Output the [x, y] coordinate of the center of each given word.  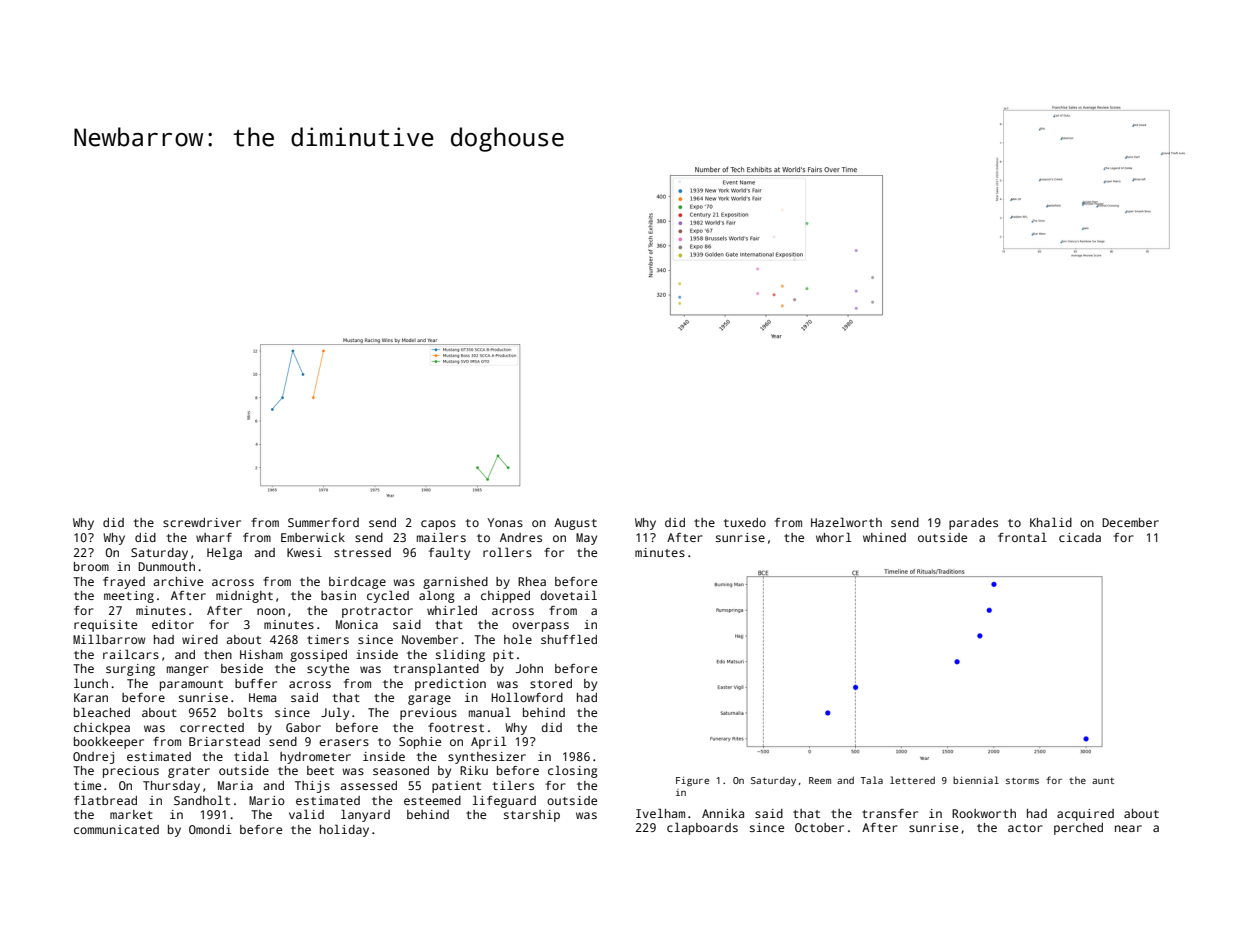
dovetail [568, 595]
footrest [456, 727]
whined [884, 537]
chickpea [102, 729]
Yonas [505, 522]
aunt [1103, 781]
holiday [344, 830]
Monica [357, 624]
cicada [1080, 537]
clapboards [702, 828]
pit [503, 656]
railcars [131, 654]
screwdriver [202, 522]
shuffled [569, 639]
